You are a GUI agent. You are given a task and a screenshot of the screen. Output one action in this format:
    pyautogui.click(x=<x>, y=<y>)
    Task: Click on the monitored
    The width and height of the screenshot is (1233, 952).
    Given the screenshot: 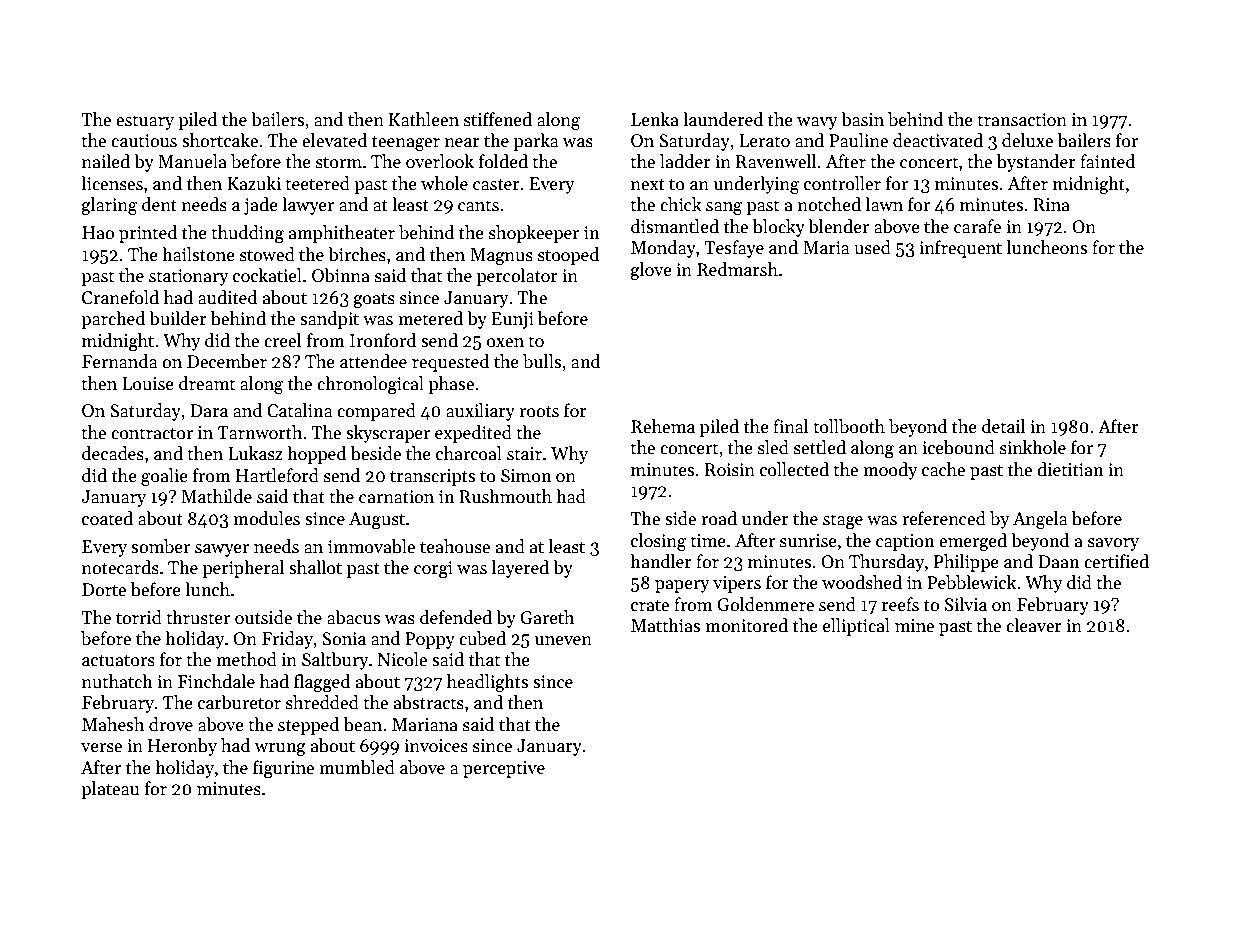 What is the action you would take?
    pyautogui.click(x=746, y=625)
